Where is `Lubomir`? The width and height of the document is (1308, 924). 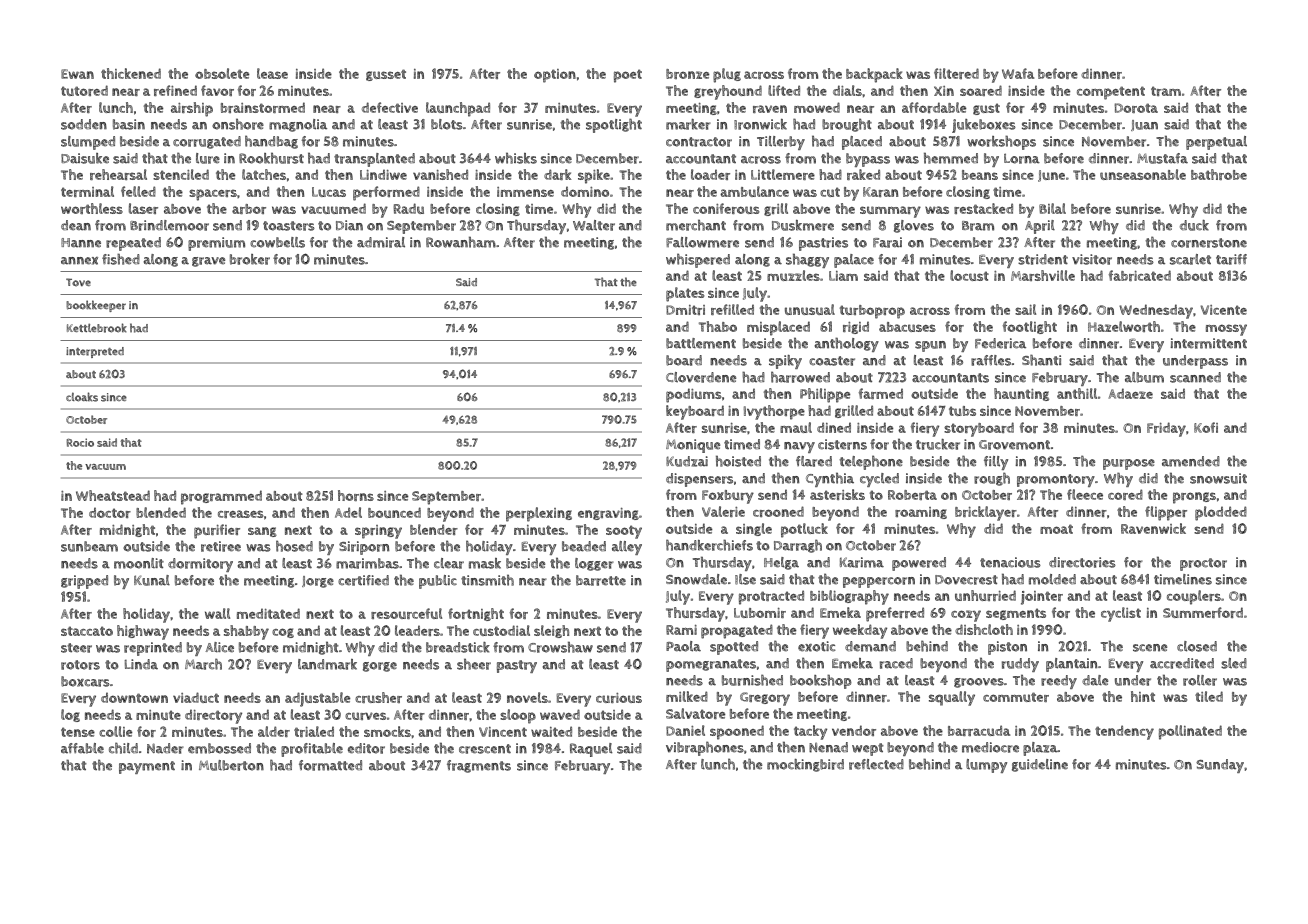 Lubomir is located at coordinates (760, 613).
